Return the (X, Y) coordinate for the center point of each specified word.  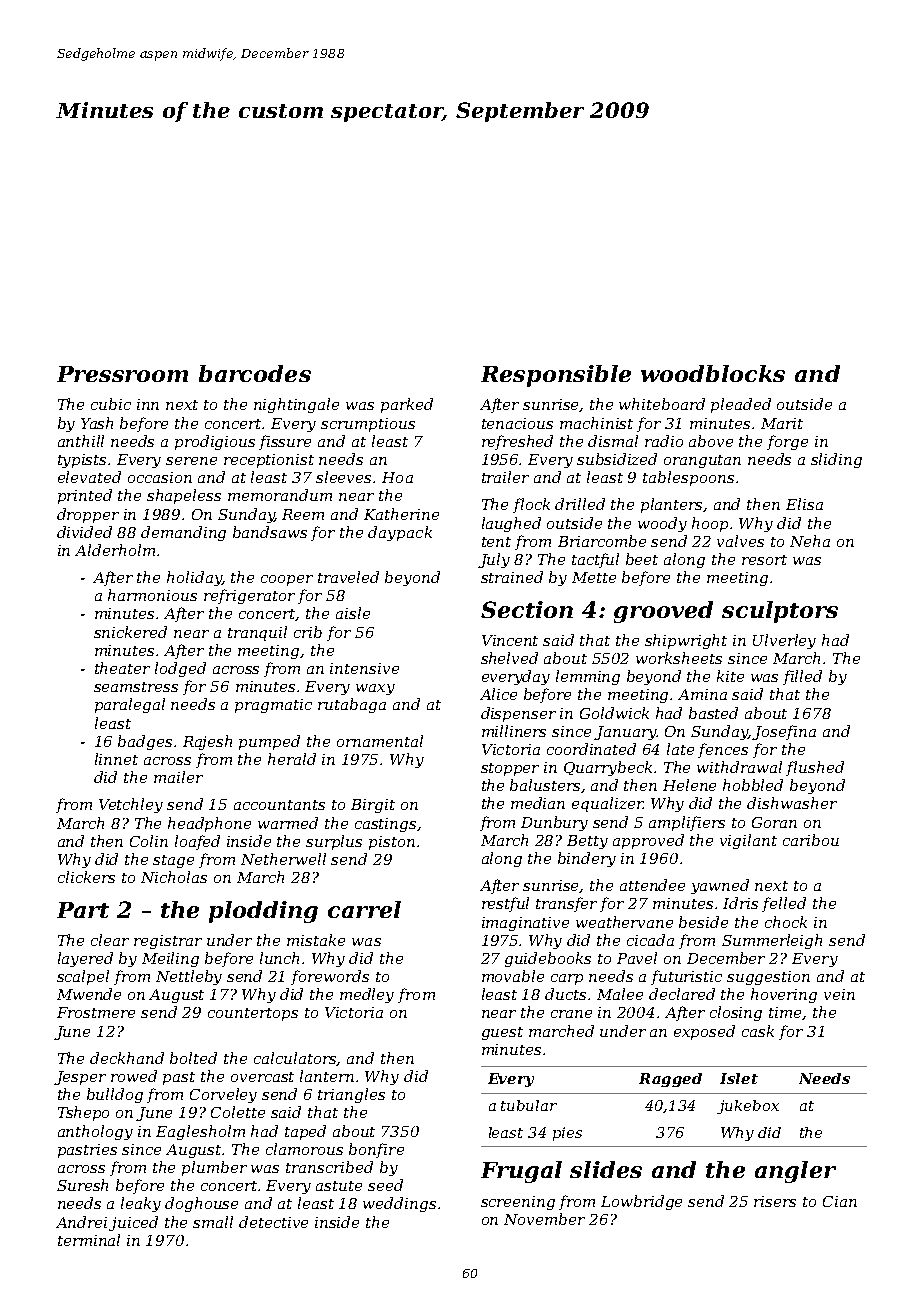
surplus (334, 842)
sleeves (343, 477)
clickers (86, 877)
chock (786, 922)
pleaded (741, 405)
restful (505, 904)
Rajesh (207, 742)
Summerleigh (772, 941)
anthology (95, 1132)
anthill (81, 441)
